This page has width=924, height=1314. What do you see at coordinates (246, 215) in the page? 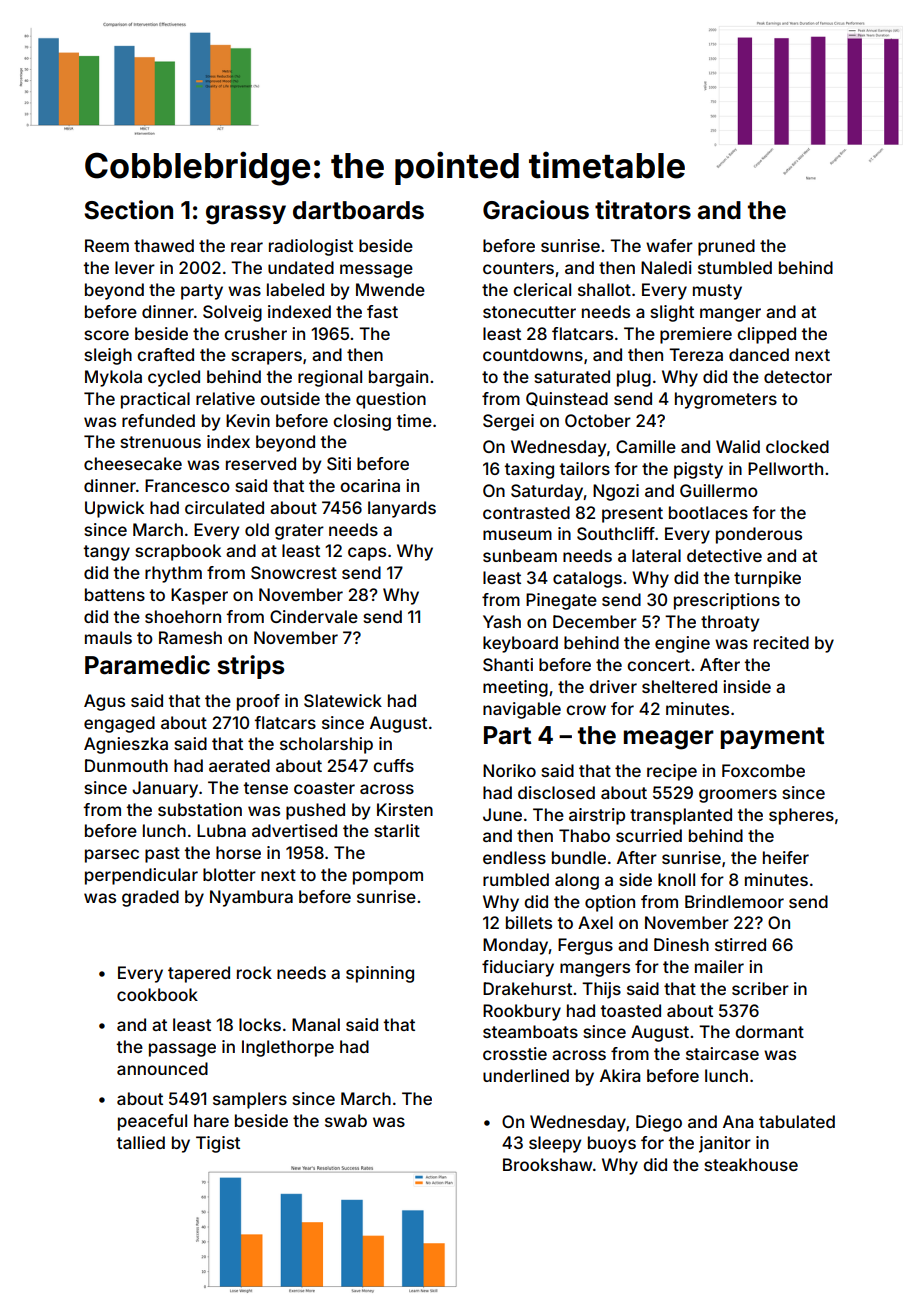
I see `grassy` at bounding box center [246, 215].
